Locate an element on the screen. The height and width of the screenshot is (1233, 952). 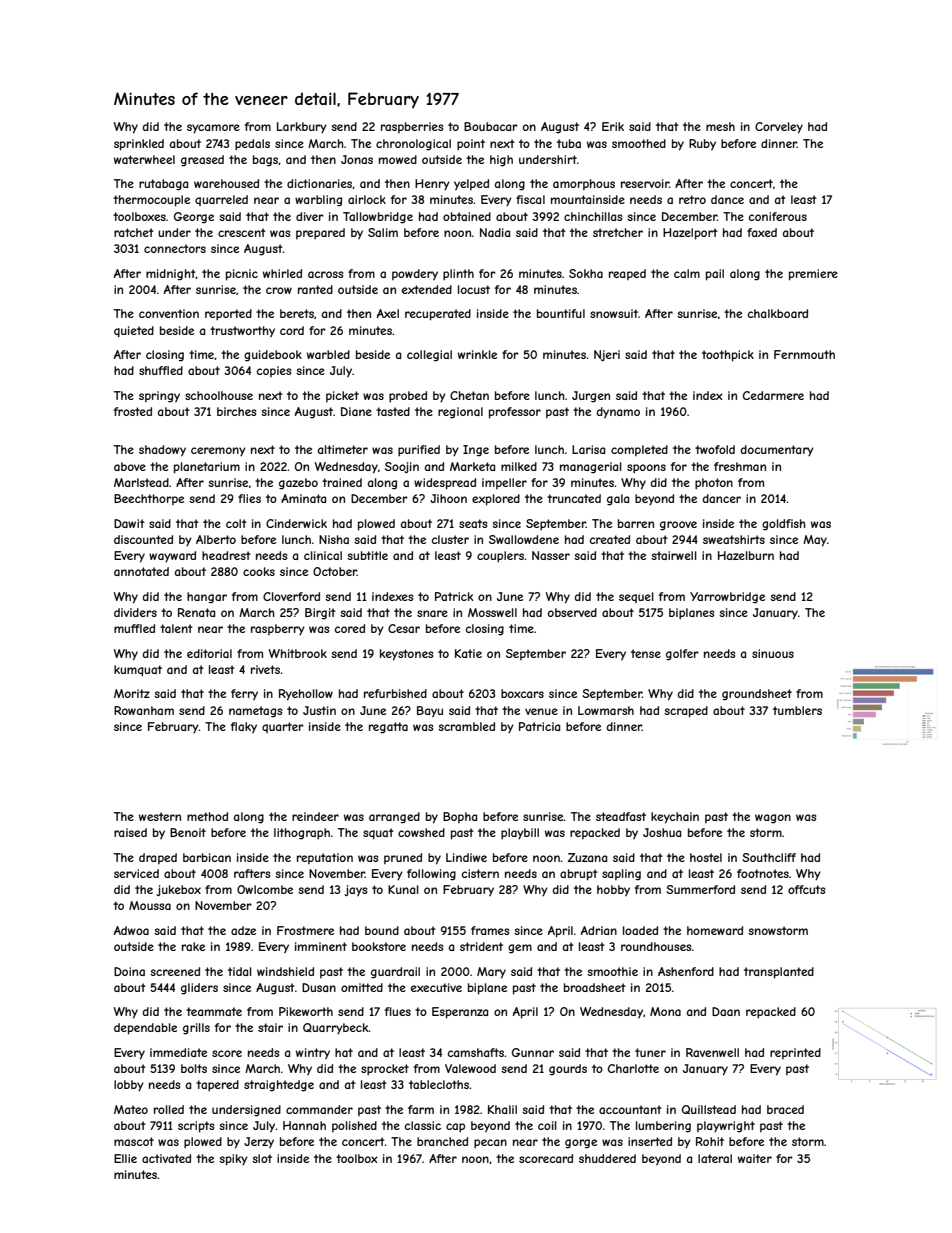
Fernmouth is located at coordinates (804, 354).
